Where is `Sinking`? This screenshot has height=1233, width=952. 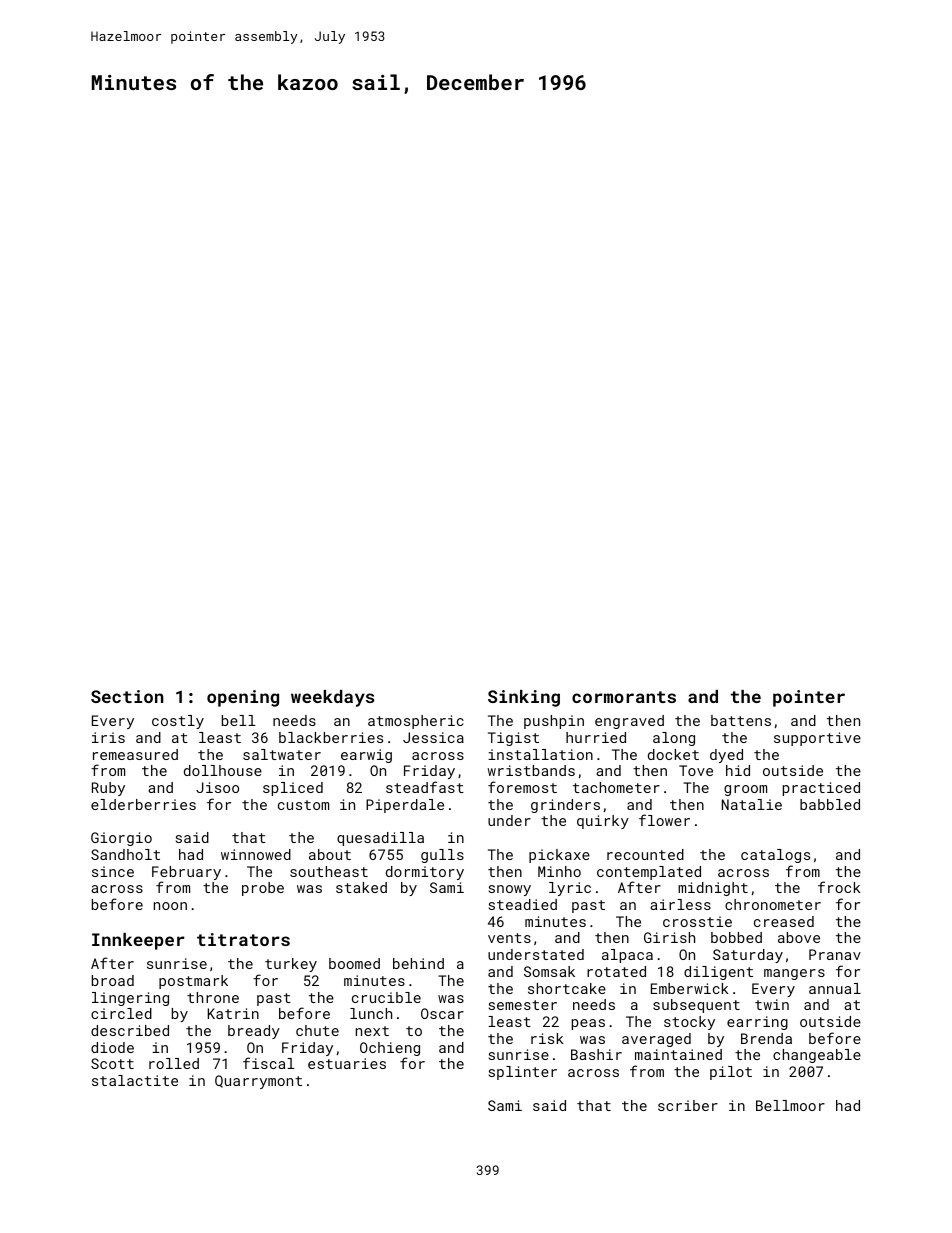 Sinking is located at coordinates (524, 698).
